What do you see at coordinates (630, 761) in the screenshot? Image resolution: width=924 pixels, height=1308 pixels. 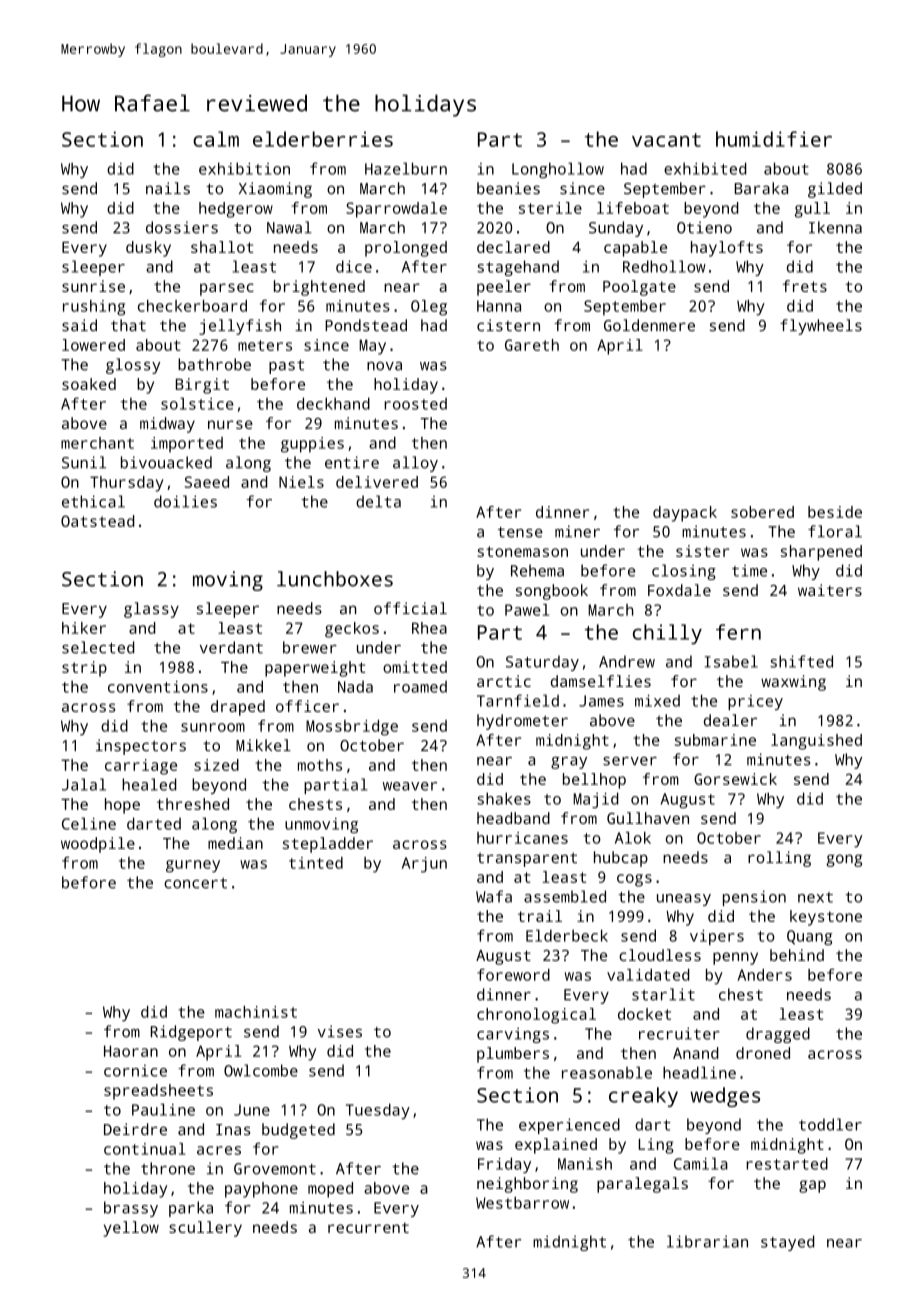 I see `server` at bounding box center [630, 761].
